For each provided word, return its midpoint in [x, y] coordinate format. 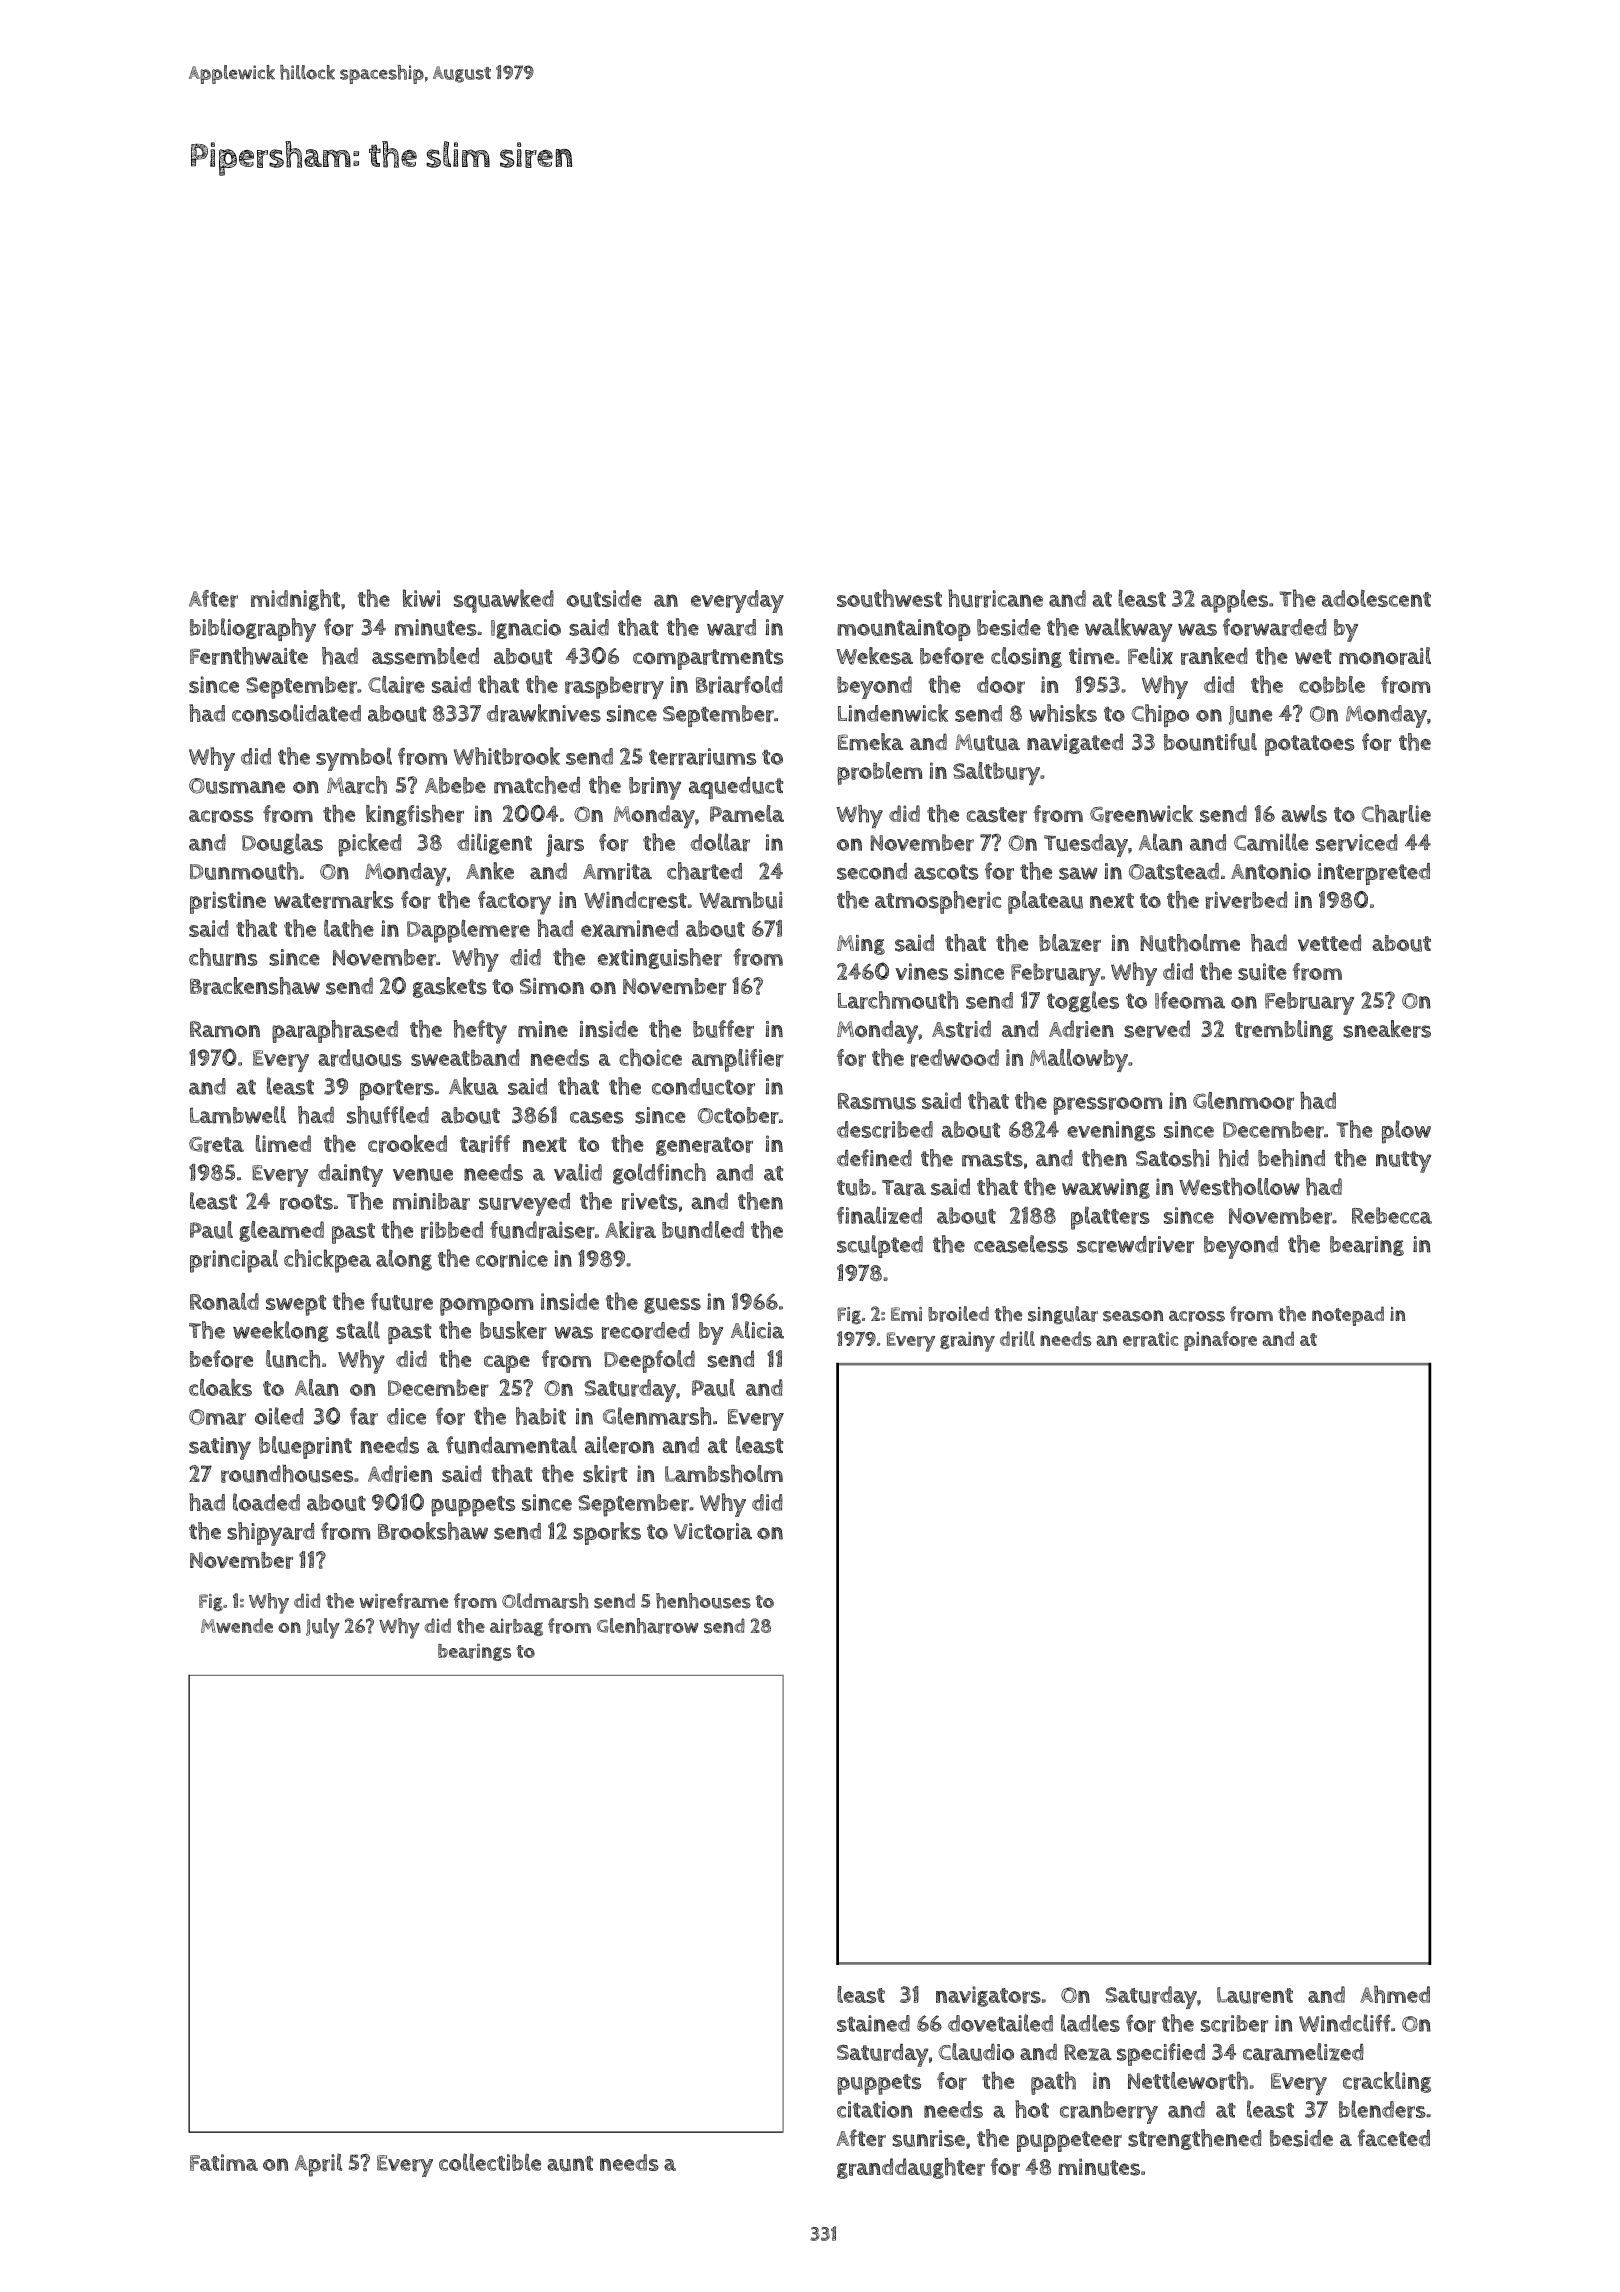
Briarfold [739, 685]
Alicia [757, 1330]
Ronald [224, 1301]
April [318, 2165]
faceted [1393, 2138]
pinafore [1220, 1341]
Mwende [237, 1625]
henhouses [703, 1601]
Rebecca [1392, 1215]
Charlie [1396, 814]
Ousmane [237, 786]
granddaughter [911, 2168]
